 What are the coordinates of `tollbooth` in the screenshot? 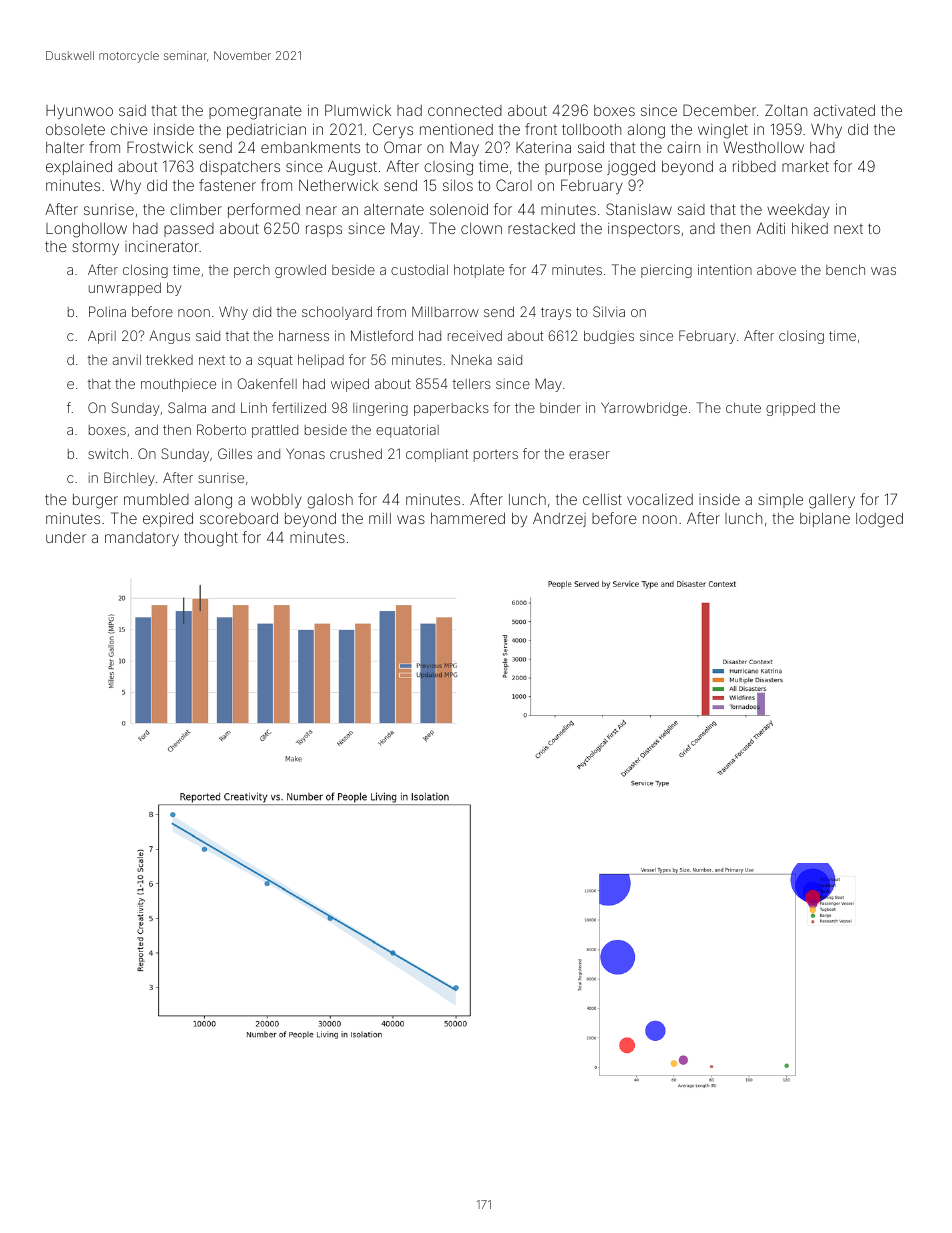 It's located at (591, 129).
